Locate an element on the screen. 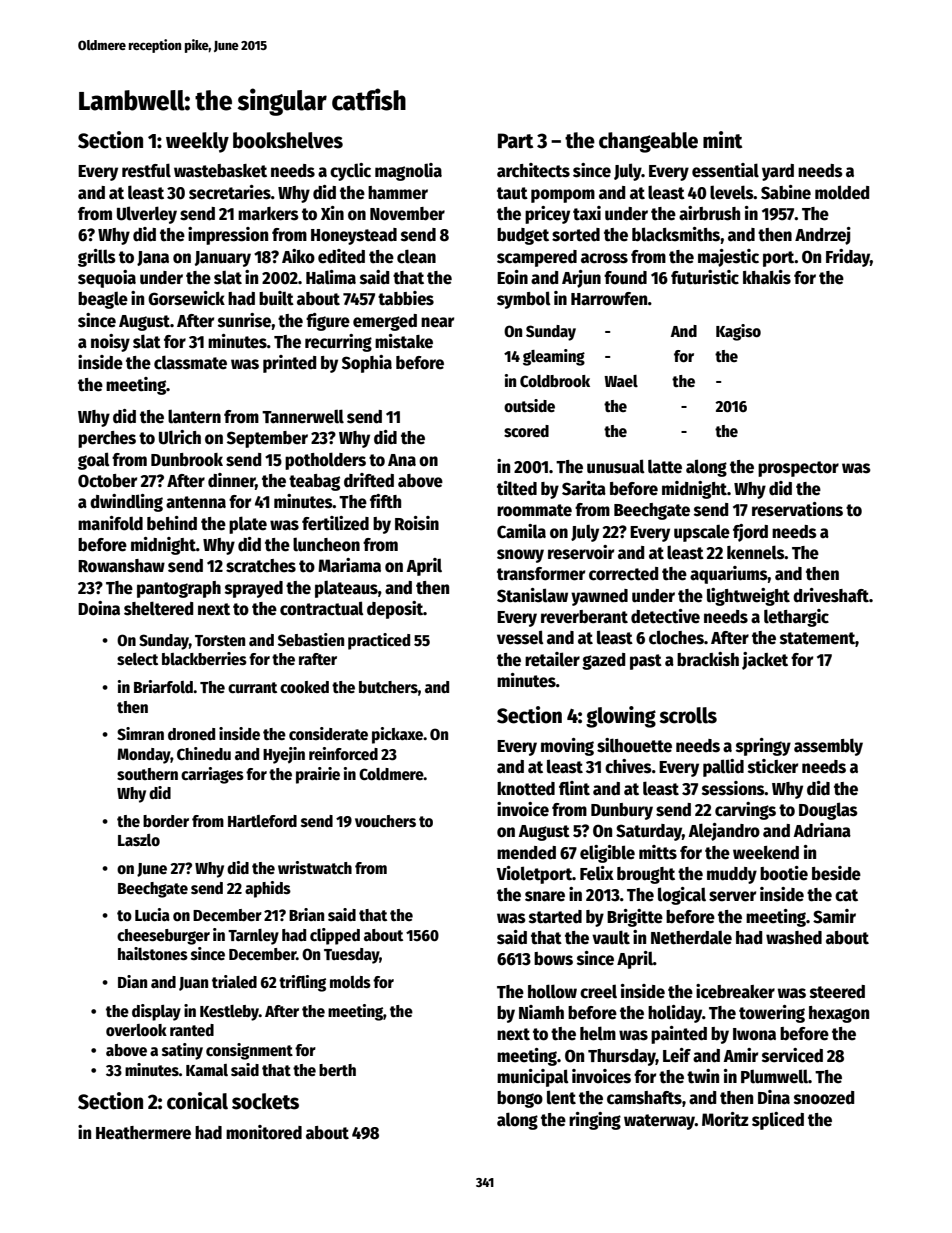 The width and height of the screenshot is (952, 1233). Roisin is located at coordinates (417, 523).
